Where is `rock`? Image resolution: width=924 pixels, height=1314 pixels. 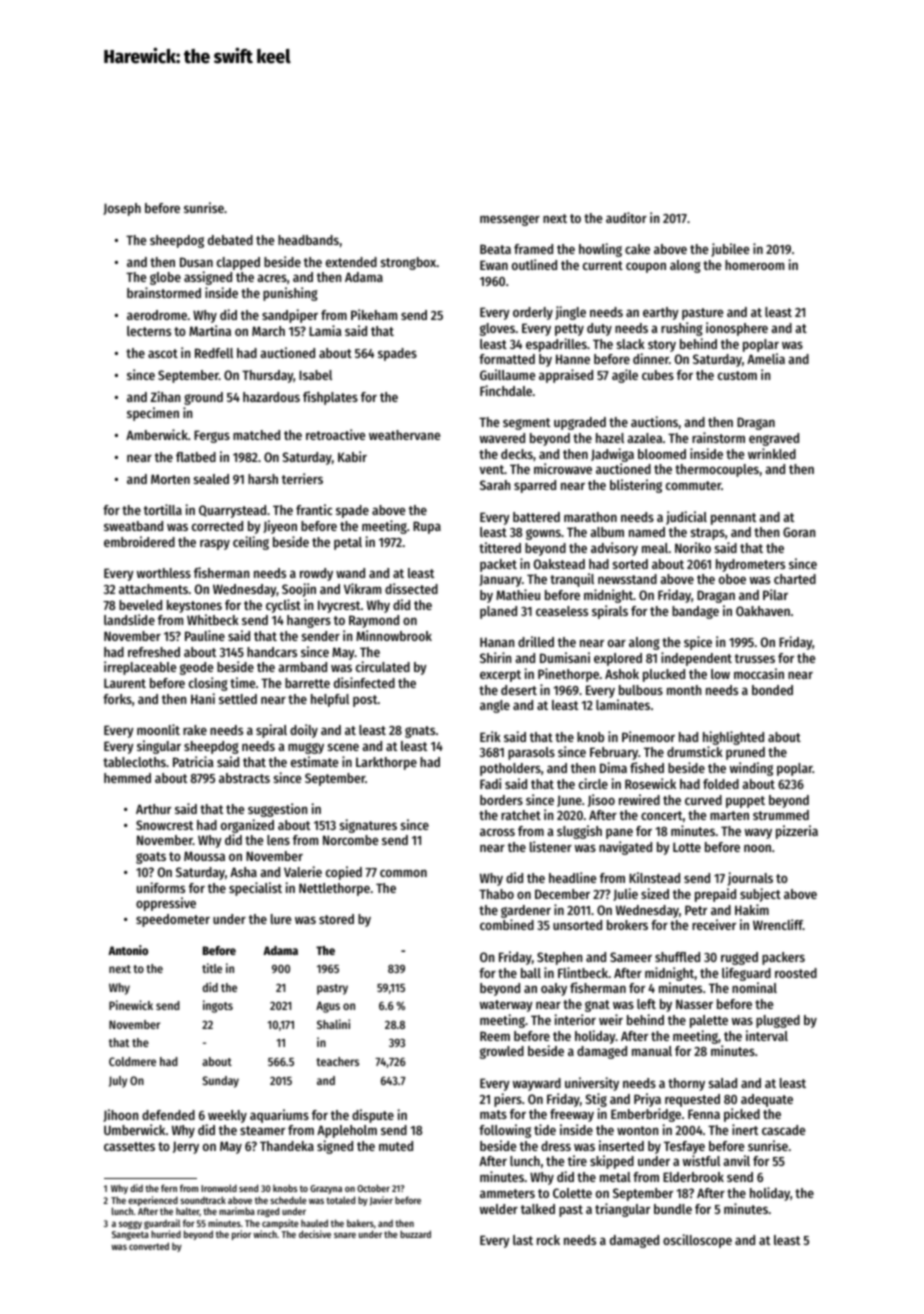 rock is located at coordinates (548, 1240).
